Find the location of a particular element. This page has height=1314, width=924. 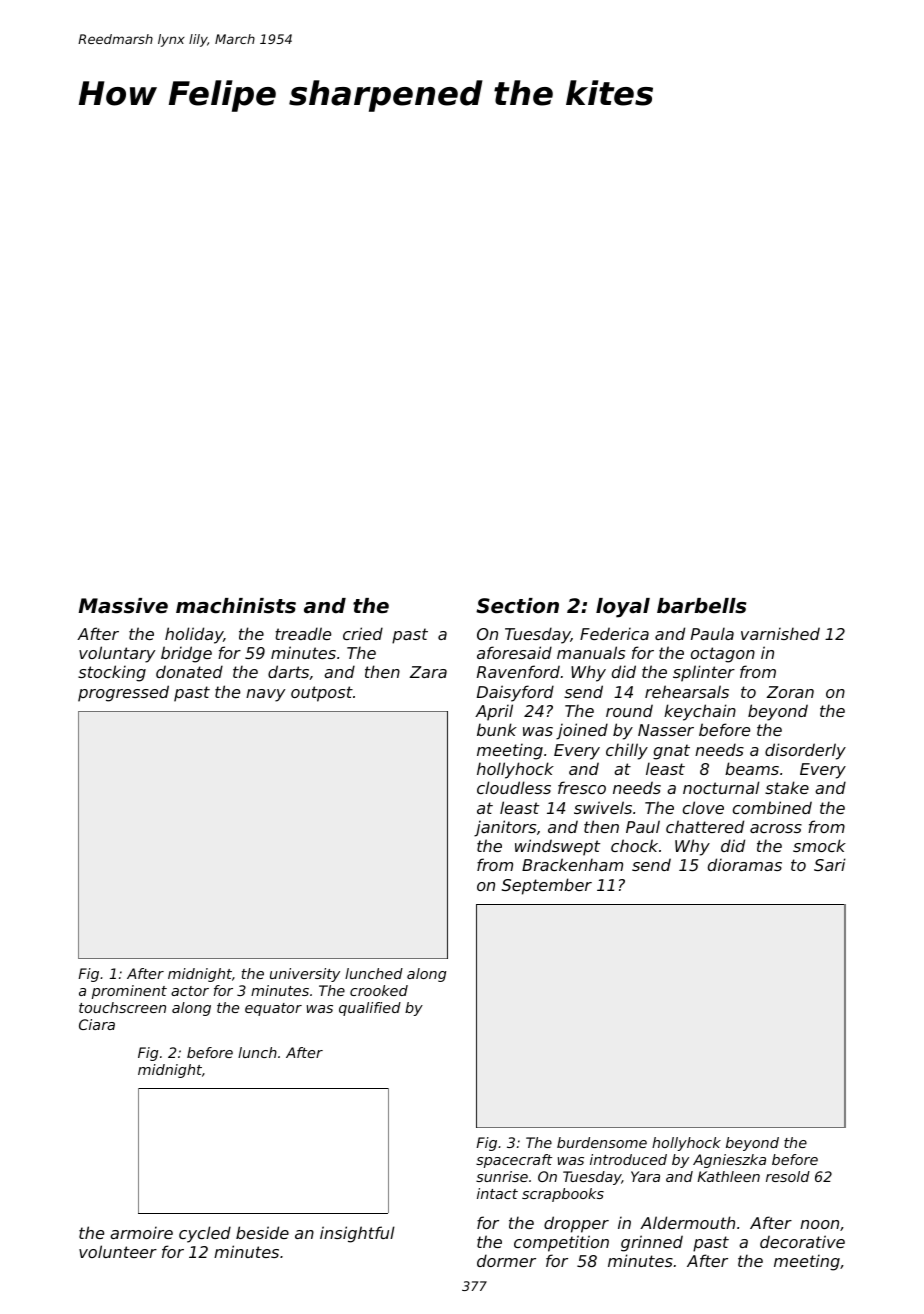

windswept is located at coordinates (557, 847).
